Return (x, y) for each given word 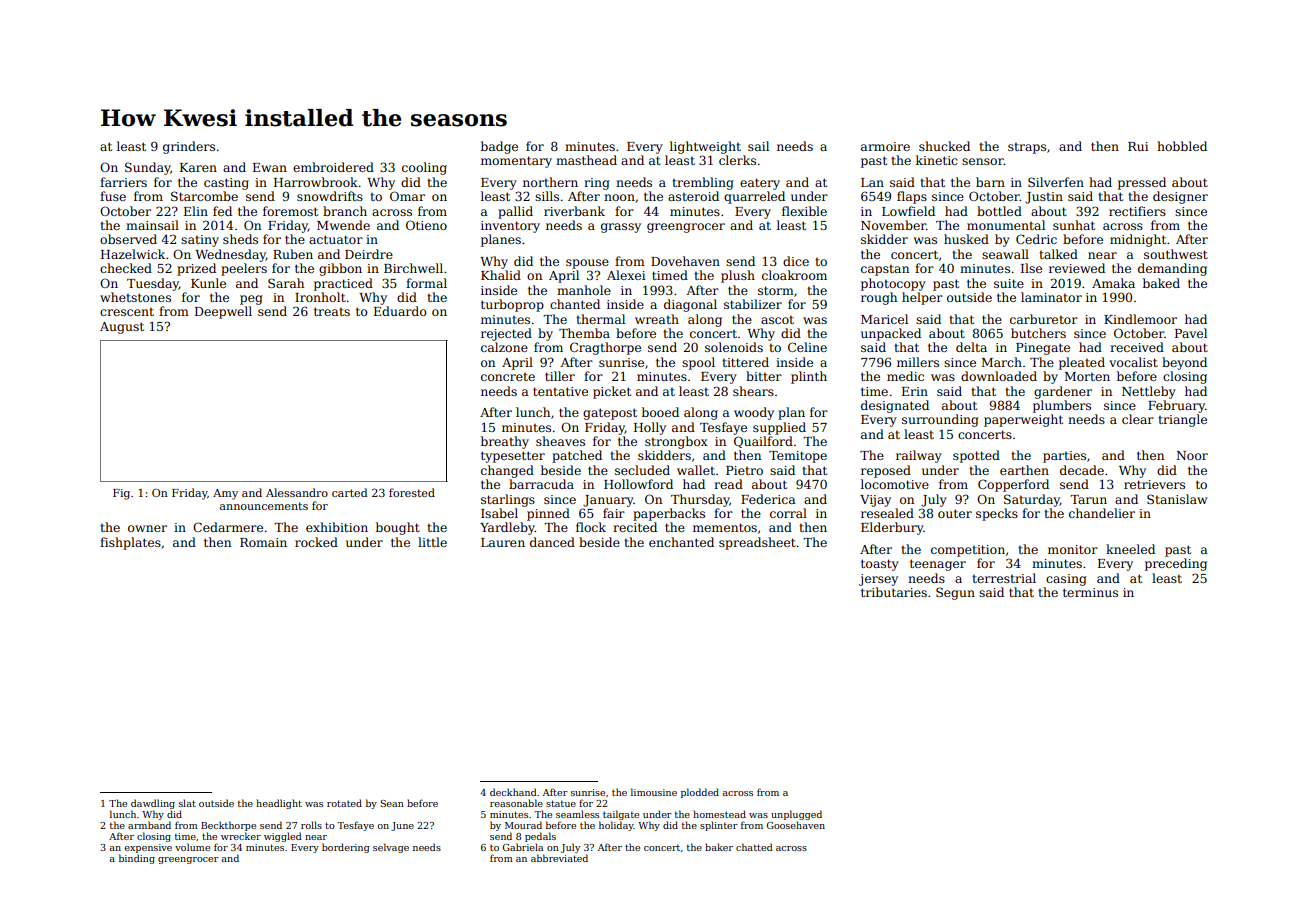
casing (1066, 580)
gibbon (340, 269)
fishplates (130, 543)
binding (137, 859)
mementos (725, 527)
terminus (1090, 592)
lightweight (705, 147)
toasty (880, 565)
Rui (1138, 146)
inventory (510, 227)
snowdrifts (330, 196)
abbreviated (559, 858)
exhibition (337, 527)
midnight (1138, 240)
